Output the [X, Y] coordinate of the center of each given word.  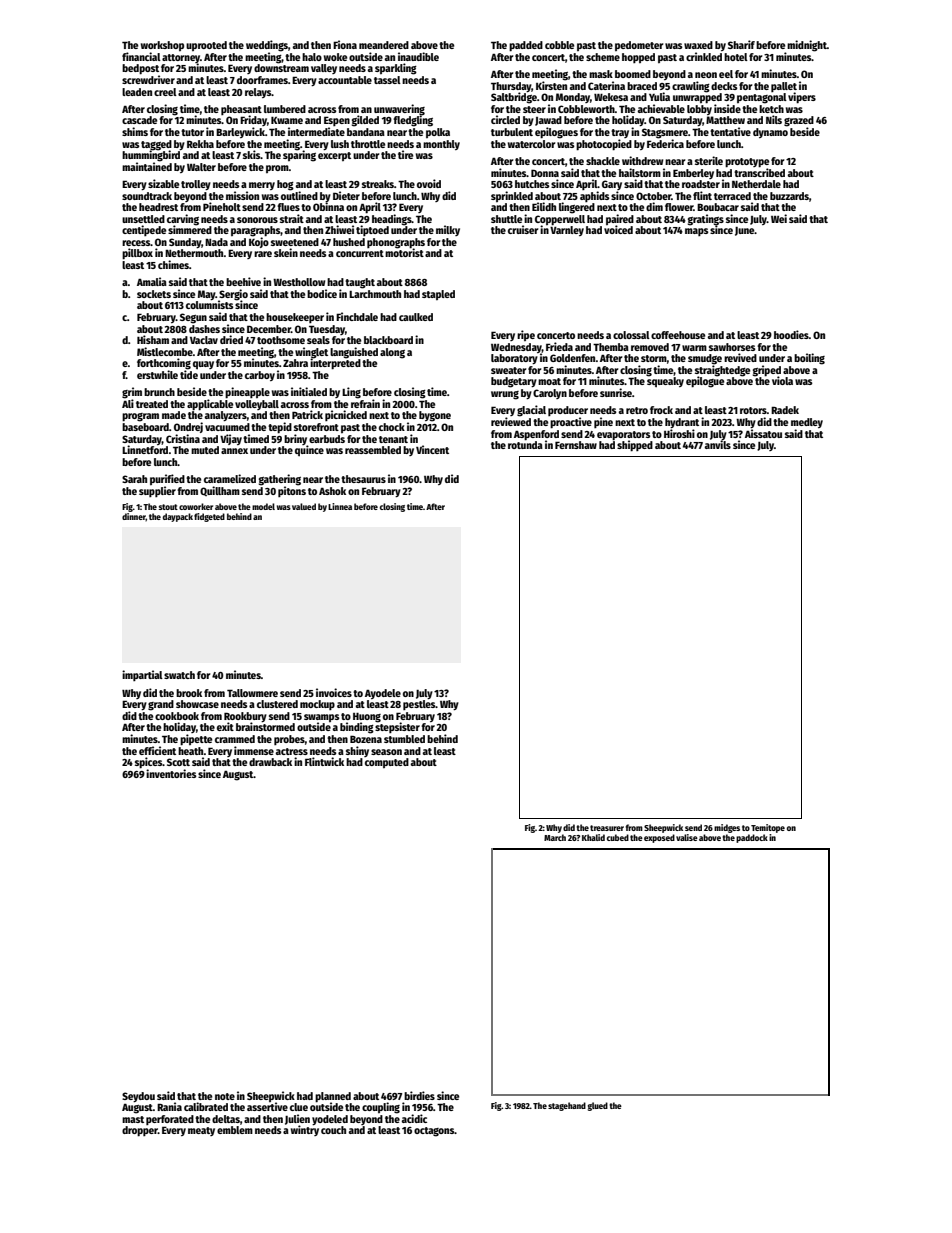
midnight [807, 46]
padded [526, 46]
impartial [142, 675]
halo [312, 57]
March [555, 837]
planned [333, 1097]
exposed [659, 838]
